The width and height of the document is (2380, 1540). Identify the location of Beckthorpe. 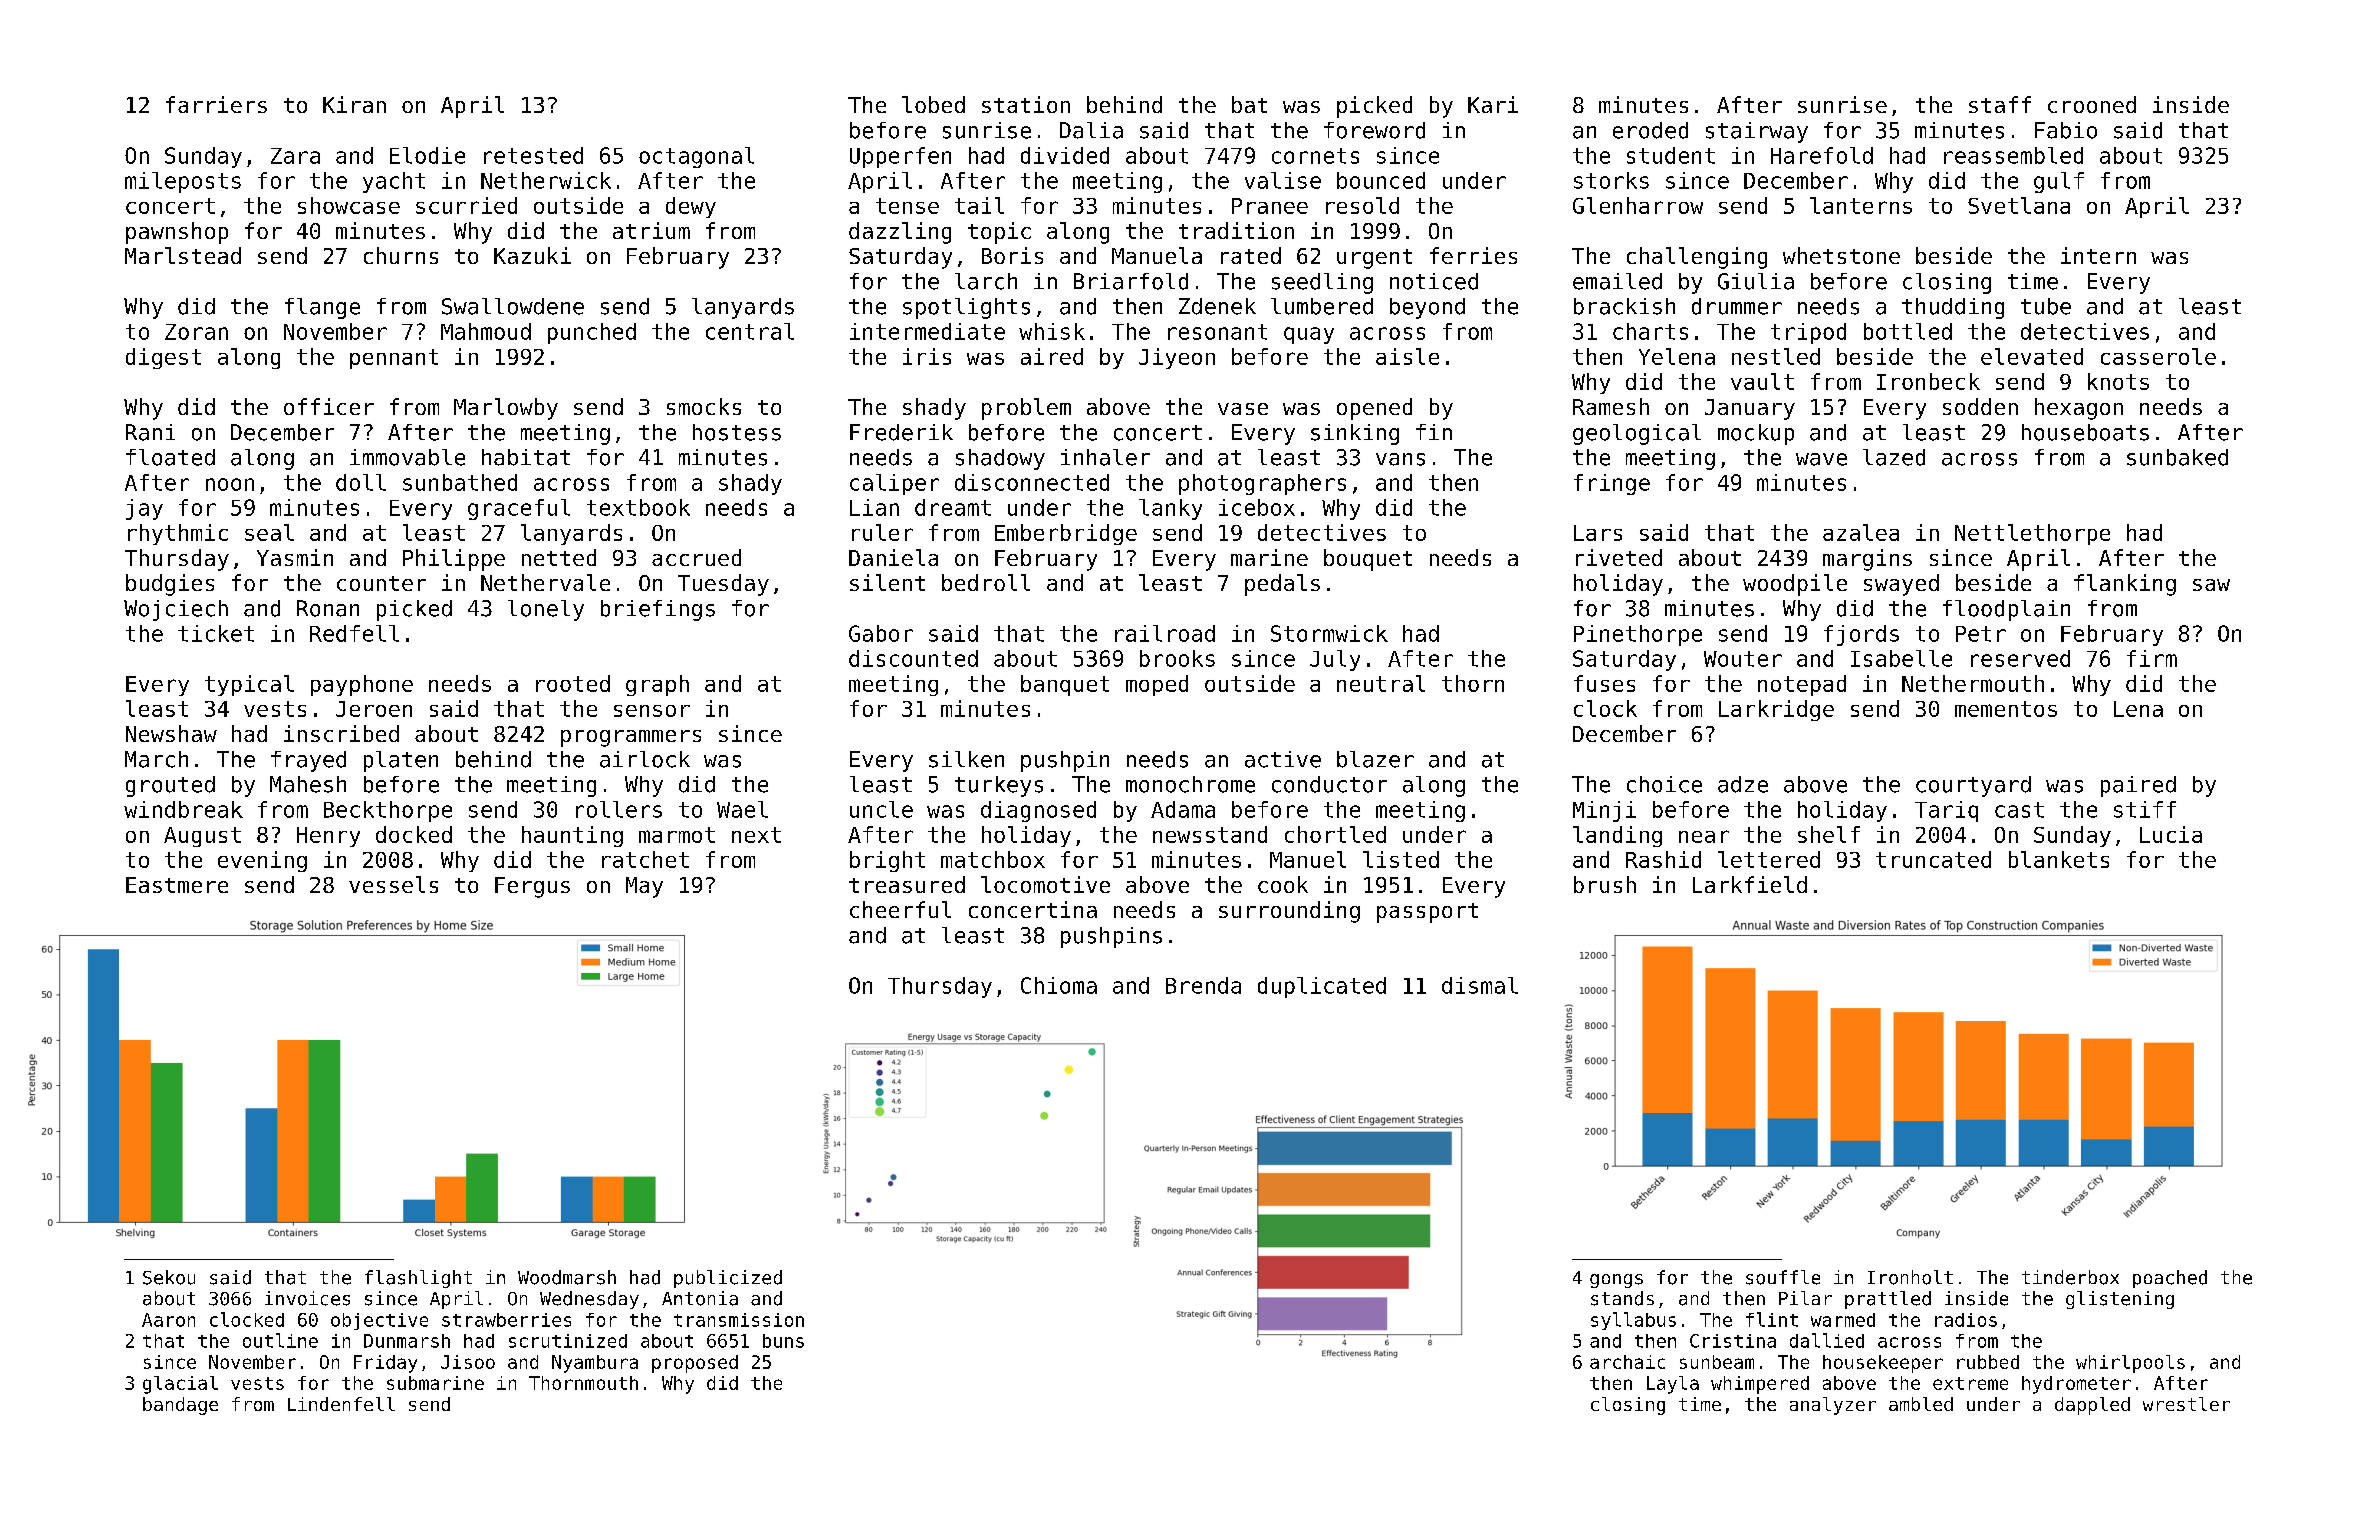
(388, 811).
